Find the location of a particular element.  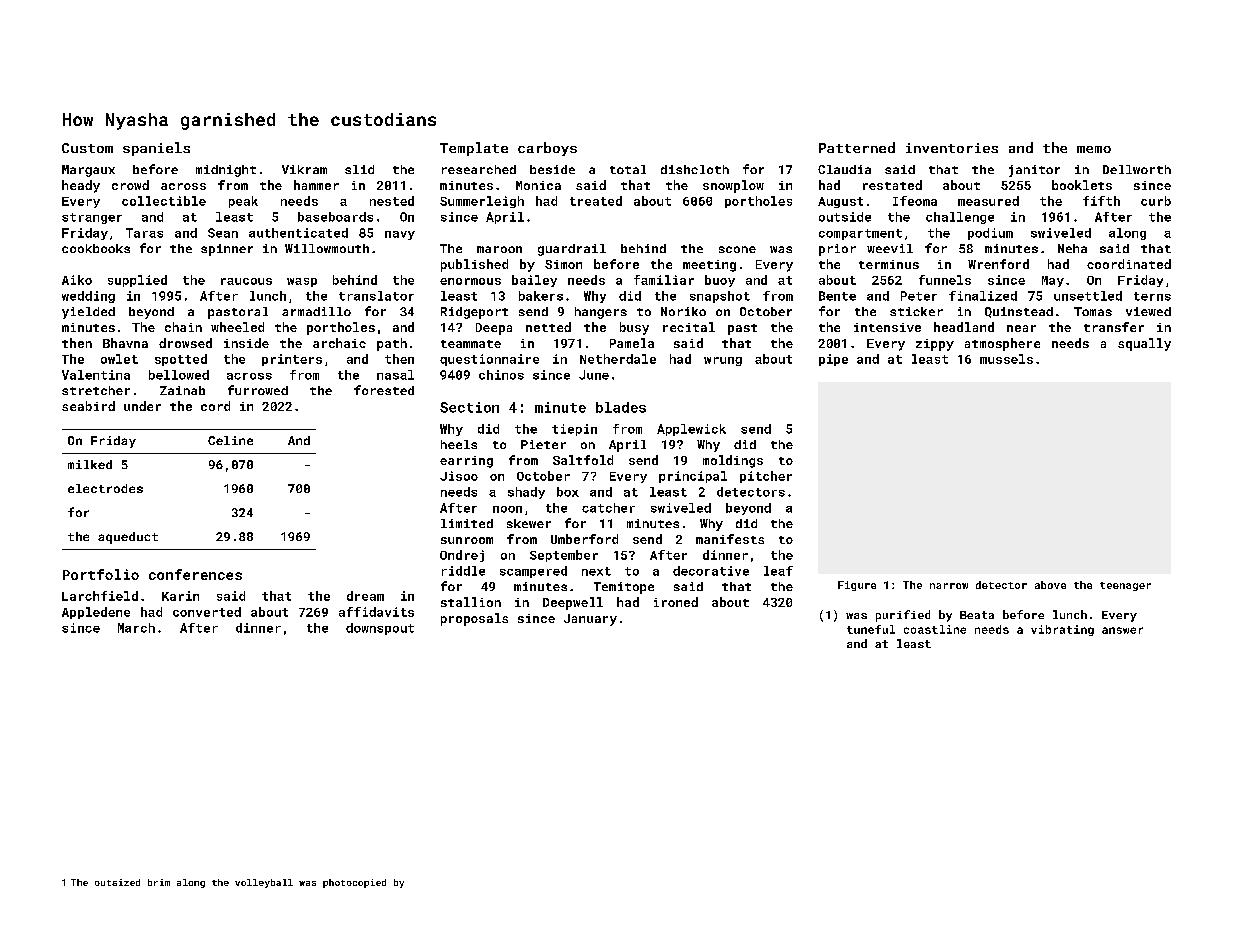

buoy is located at coordinates (720, 281).
